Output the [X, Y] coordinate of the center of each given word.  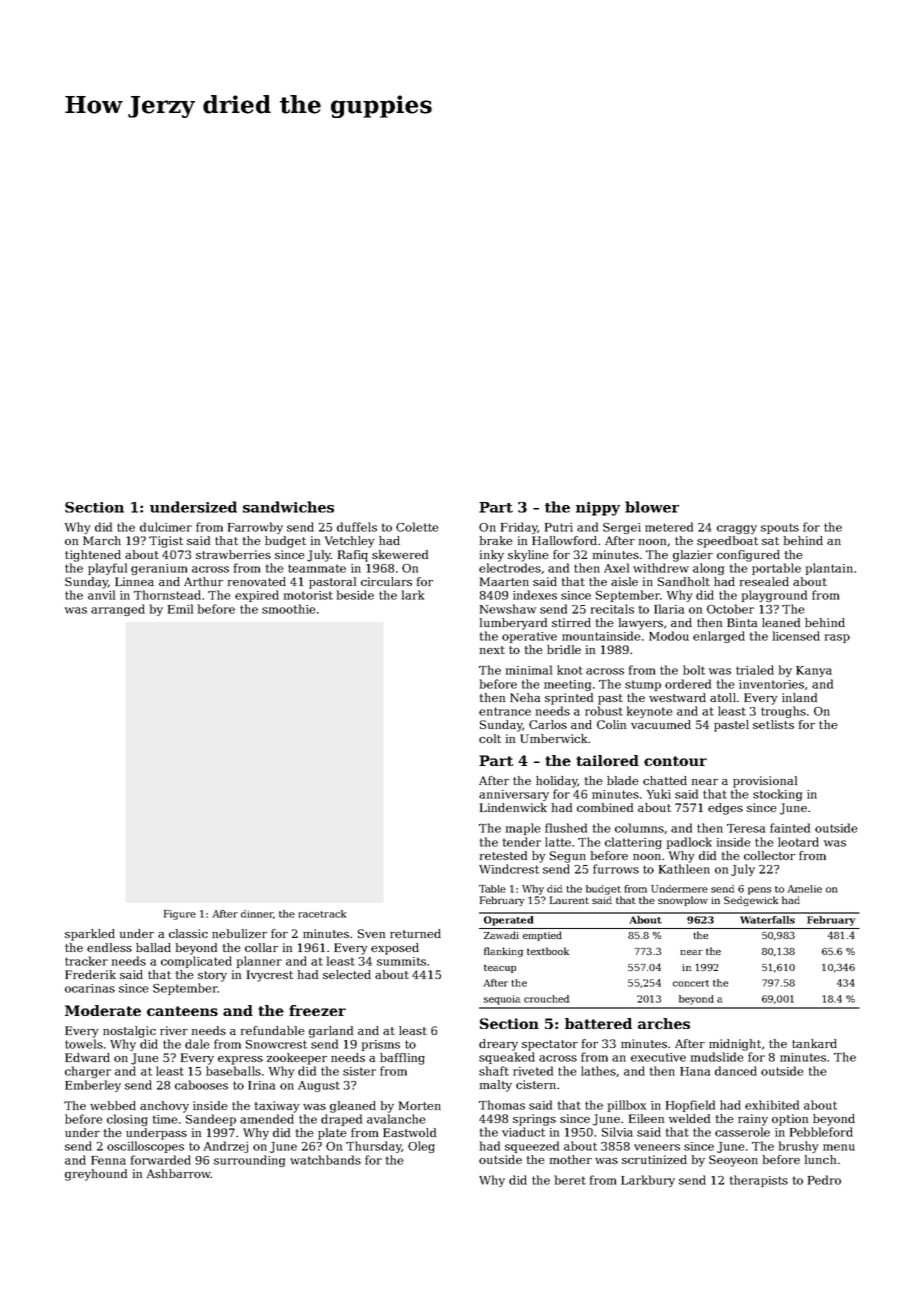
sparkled [90, 935]
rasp [837, 638]
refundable [273, 1030]
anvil [101, 595]
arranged [118, 610]
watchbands [325, 1160]
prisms [381, 1045]
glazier [693, 556]
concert [691, 983]
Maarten [504, 581]
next [492, 650]
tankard [814, 1043]
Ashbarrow [178, 1173]
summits [401, 961]
